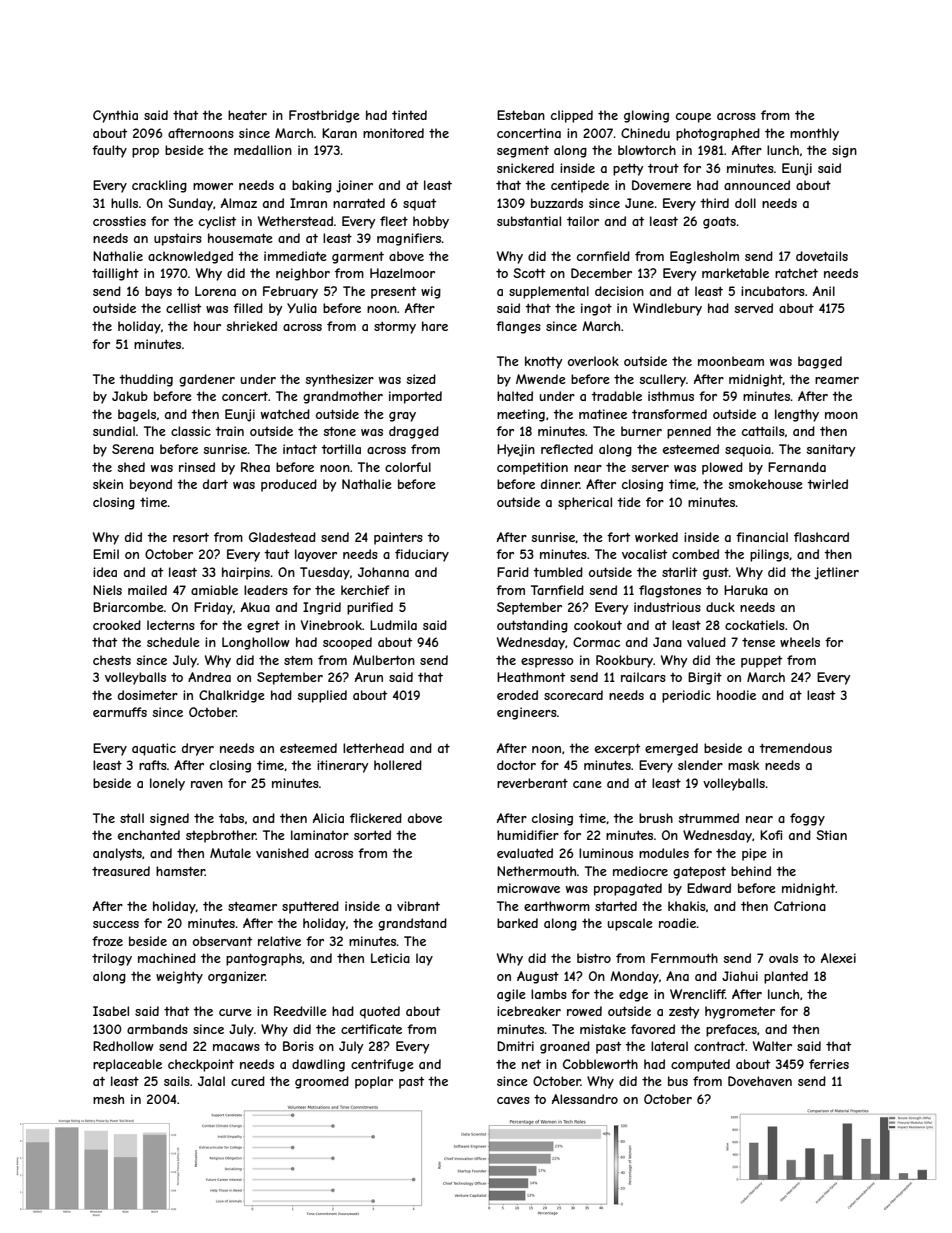 The height and width of the screenshot is (1233, 952). I want to click on monitored, so click(393, 133).
